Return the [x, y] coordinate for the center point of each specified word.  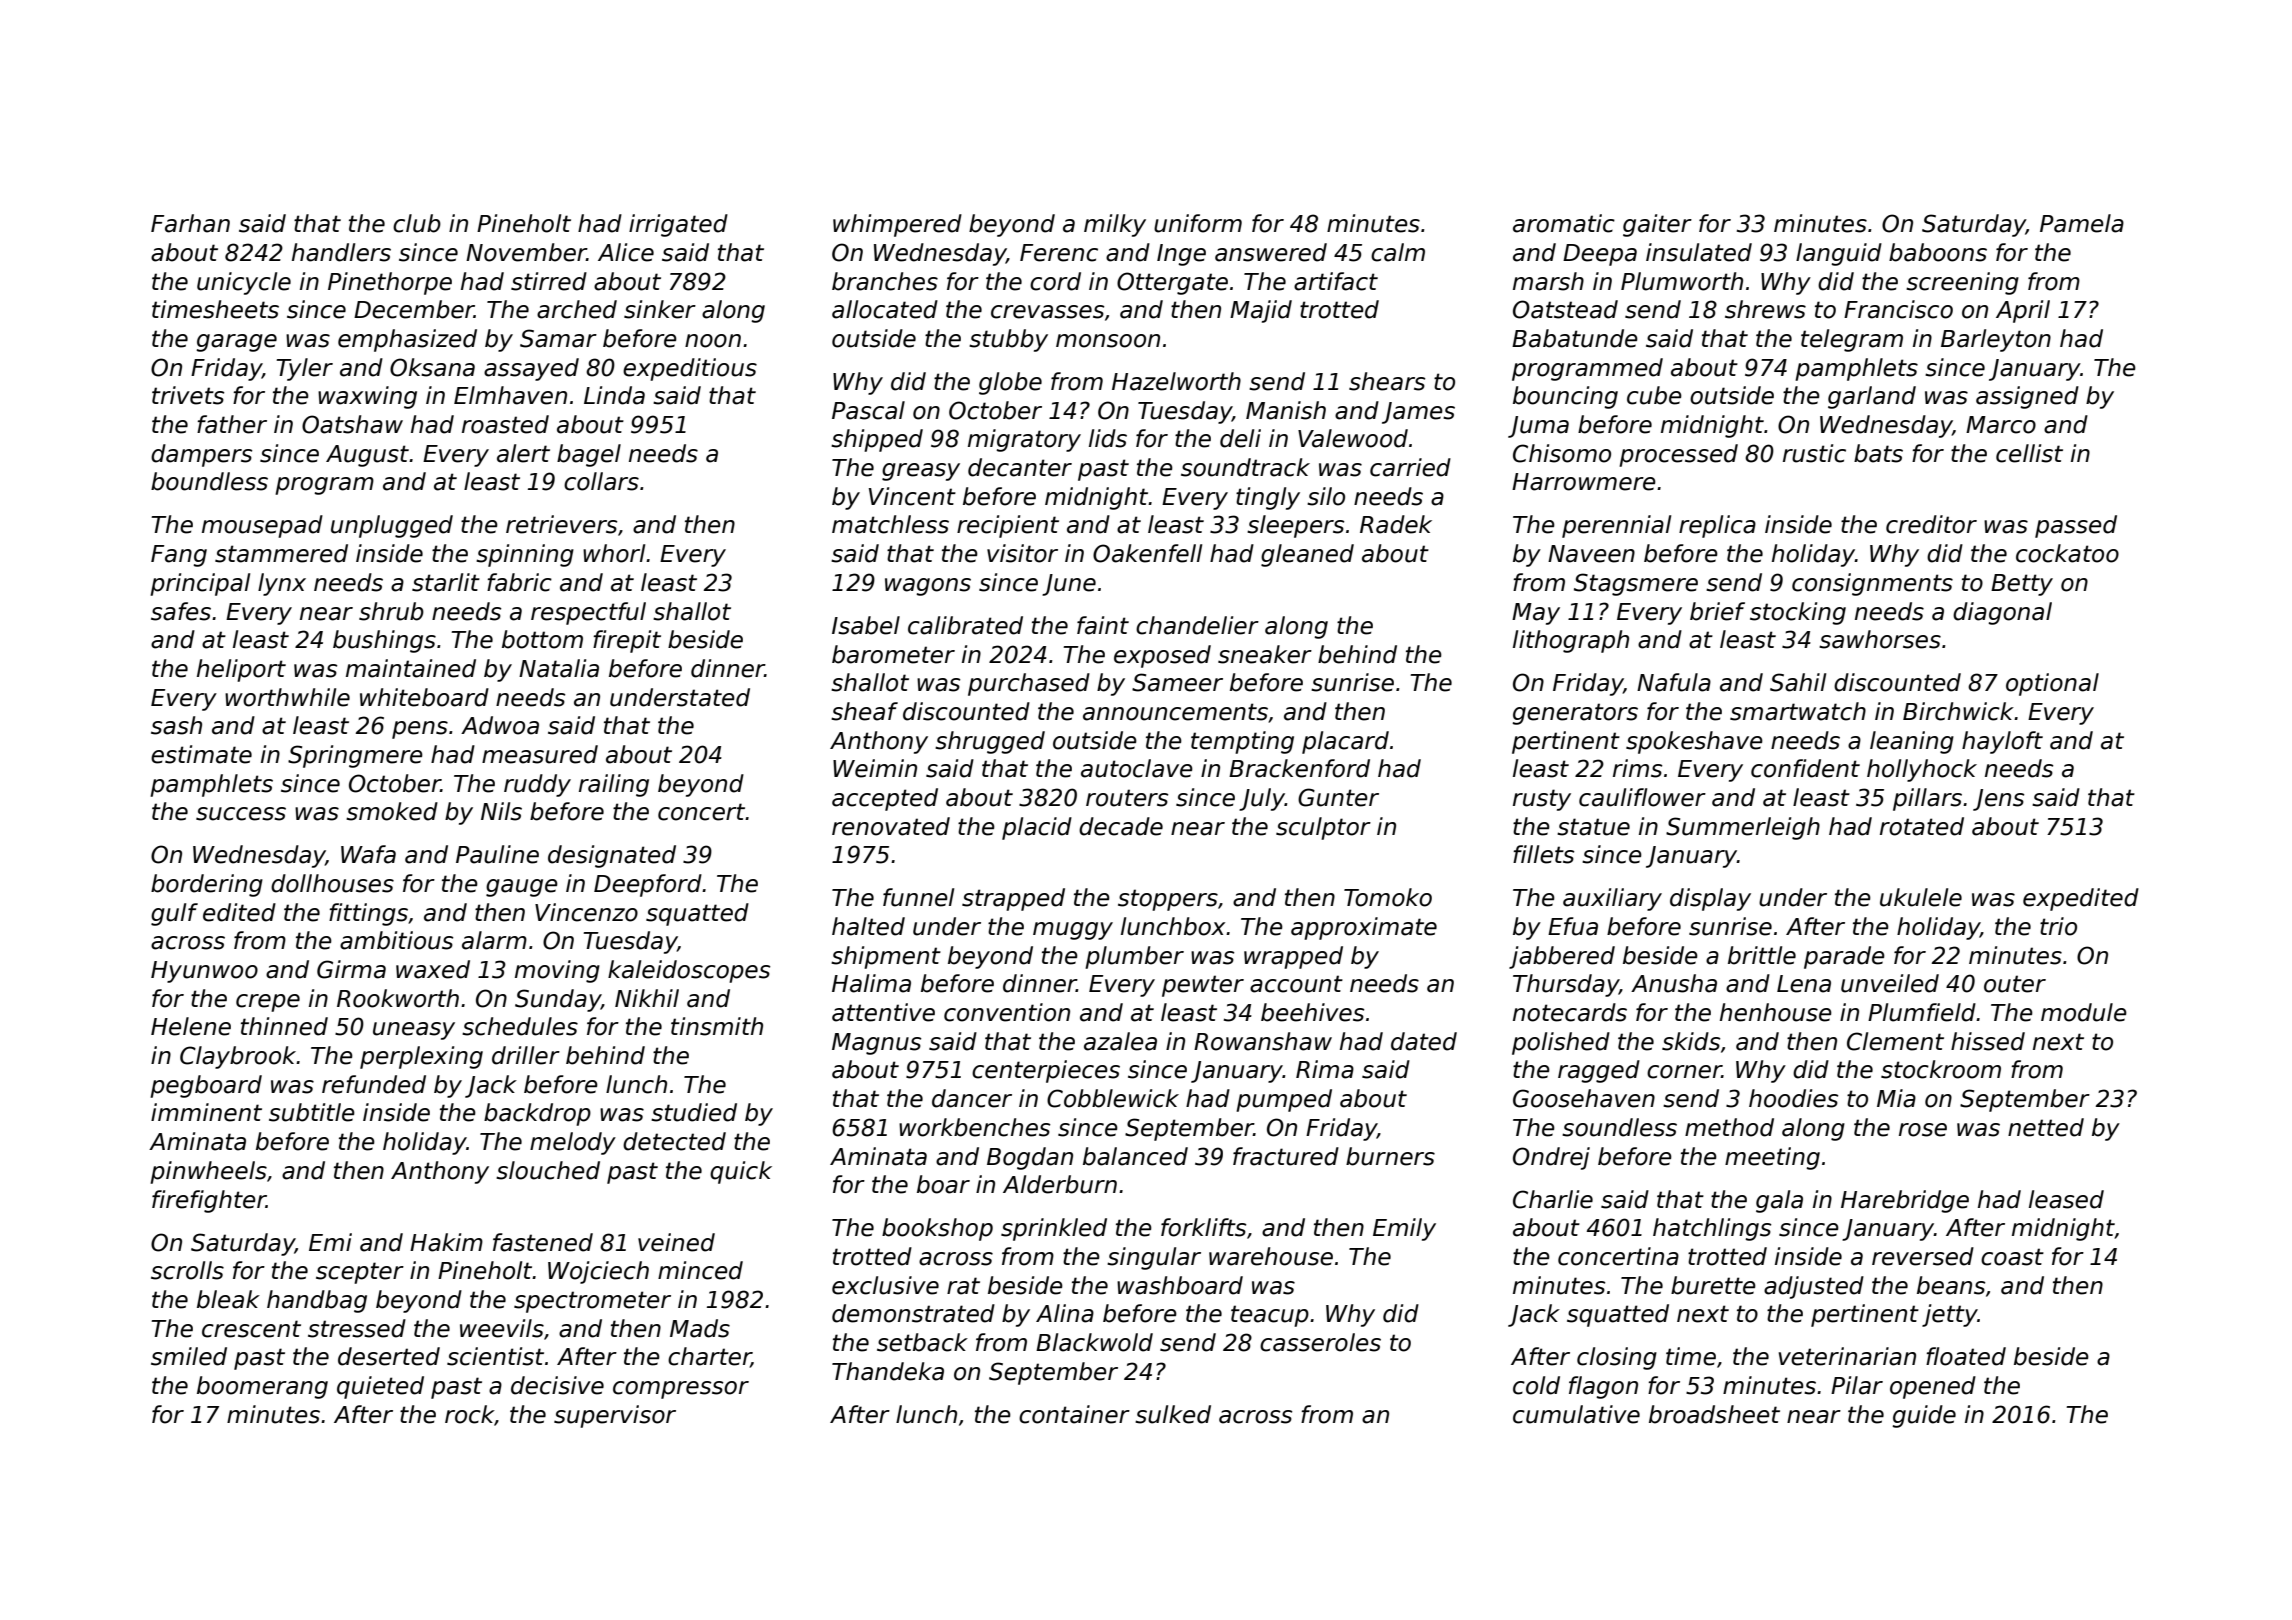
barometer [893, 654]
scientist [495, 1356]
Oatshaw [352, 424]
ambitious [396, 940]
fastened [543, 1242]
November [526, 252]
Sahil [1798, 682]
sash [176, 725]
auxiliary [1612, 899]
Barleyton [1996, 340]
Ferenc [1059, 253]
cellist [2029, 453]
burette [1713, 1285]
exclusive [885, 1285]
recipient [1008, 526]
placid [1037, 828]
